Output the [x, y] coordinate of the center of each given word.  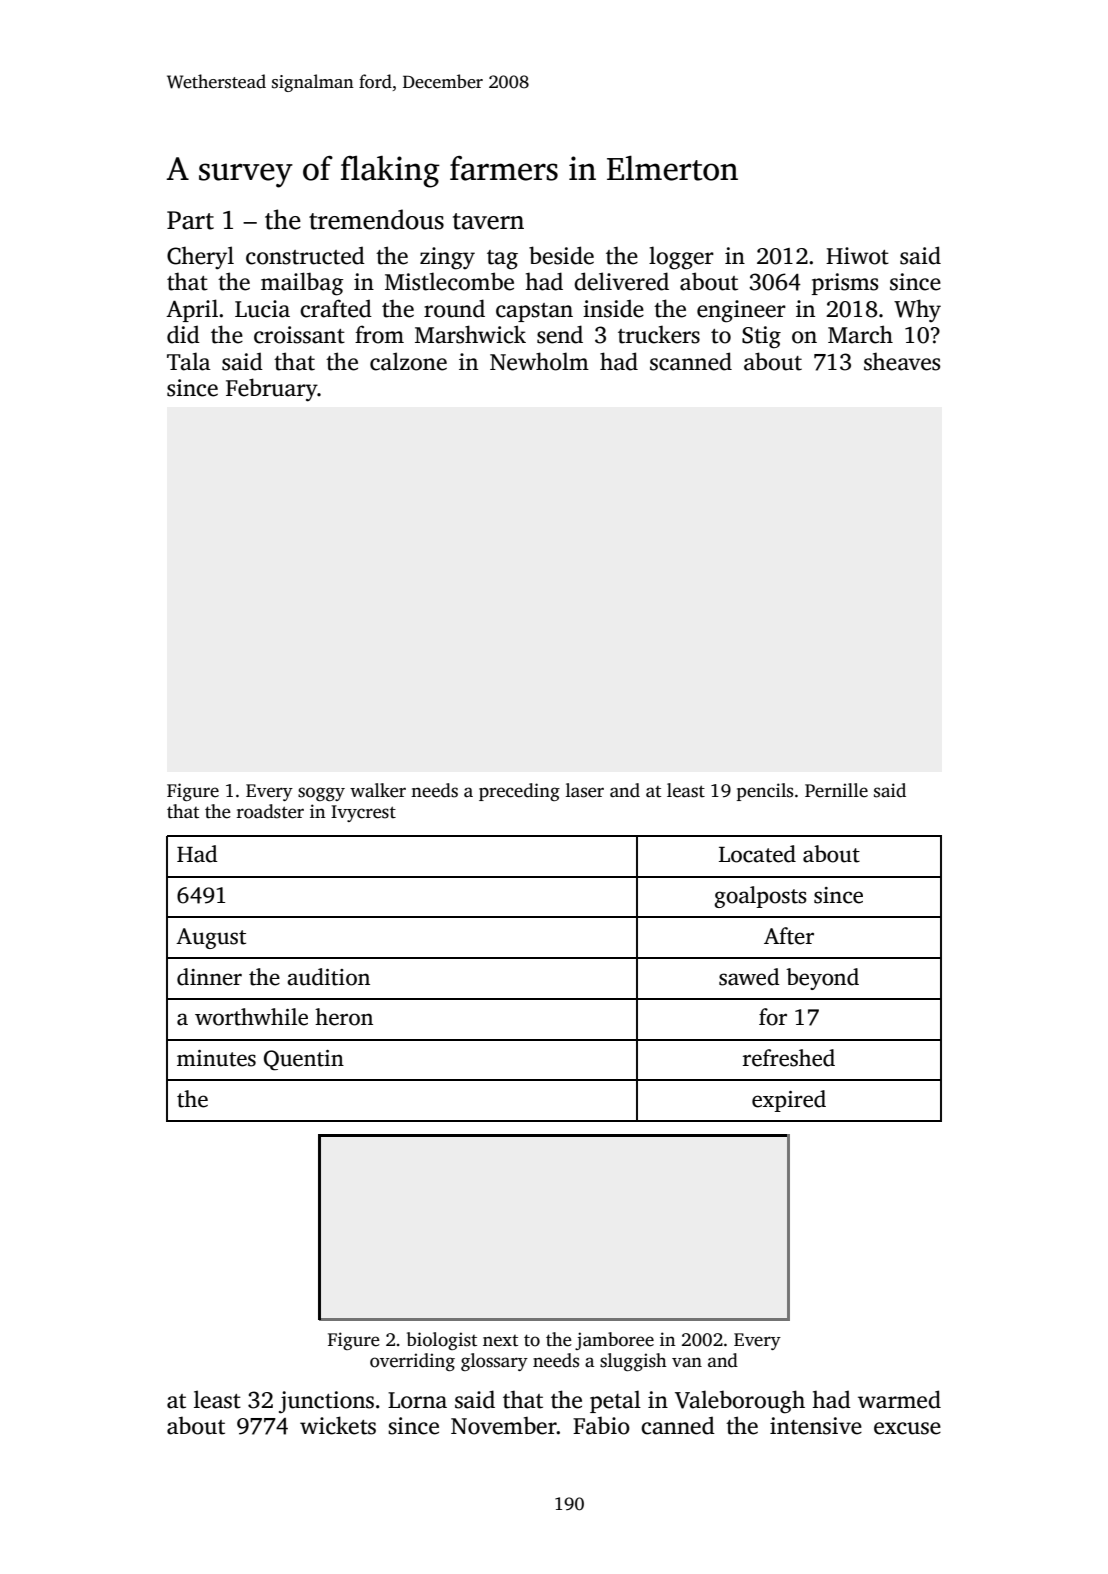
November [504, 1425]
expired [789, 1101]
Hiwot [857, 256]
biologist [442, 1341]
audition [328, 977]
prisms [845, 284]
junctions [326, 1402]
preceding [519, 792]
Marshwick [470, 334]
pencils [765, 792]
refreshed [789, 1058]
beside [561, 255]
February [272, 390]
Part [190, 220]
